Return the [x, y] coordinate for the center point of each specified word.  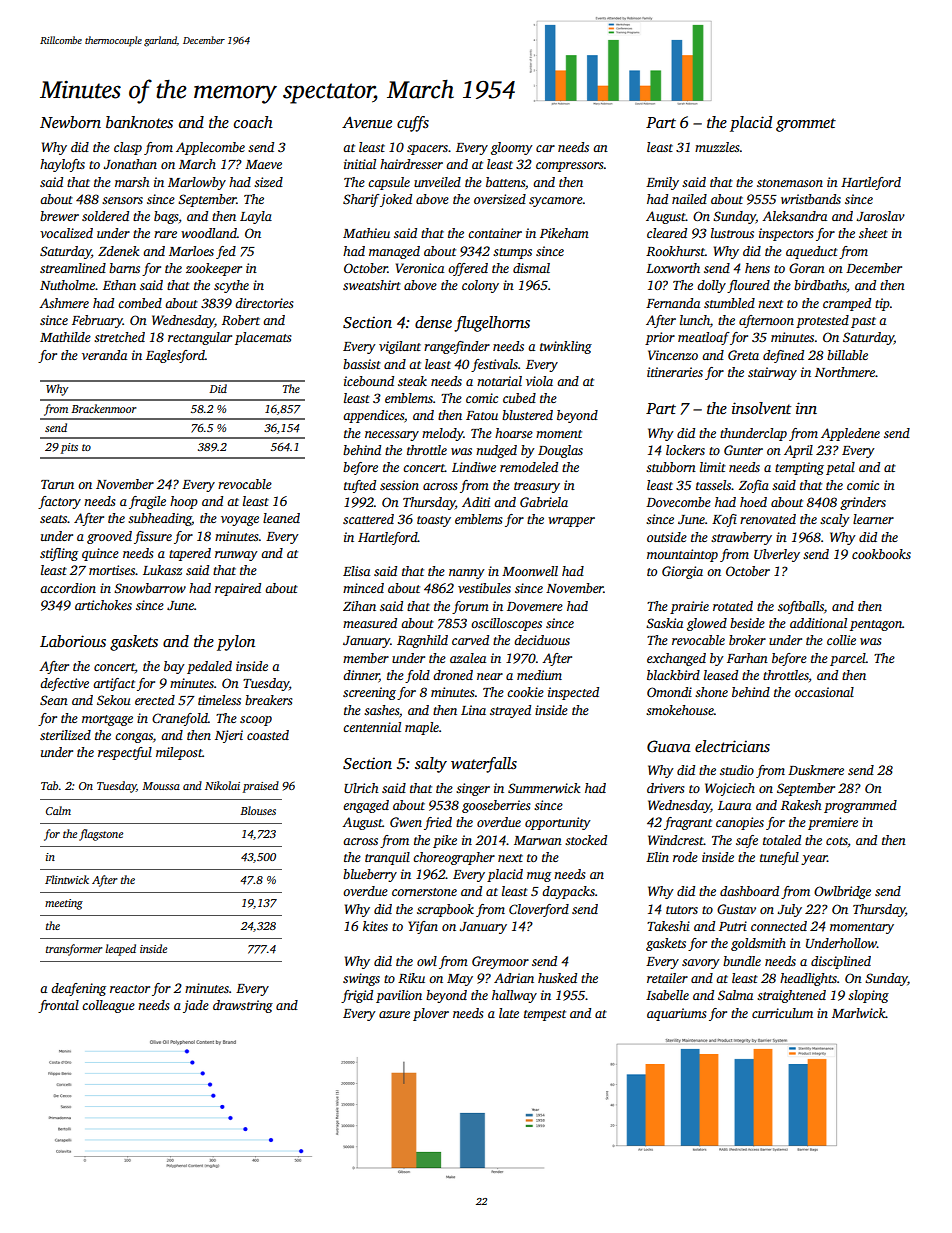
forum [470, 607]
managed [394, 252]
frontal [58, 1006]
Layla [256, 217]
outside [667, 537]
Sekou [114, 700]
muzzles [717, 147]
